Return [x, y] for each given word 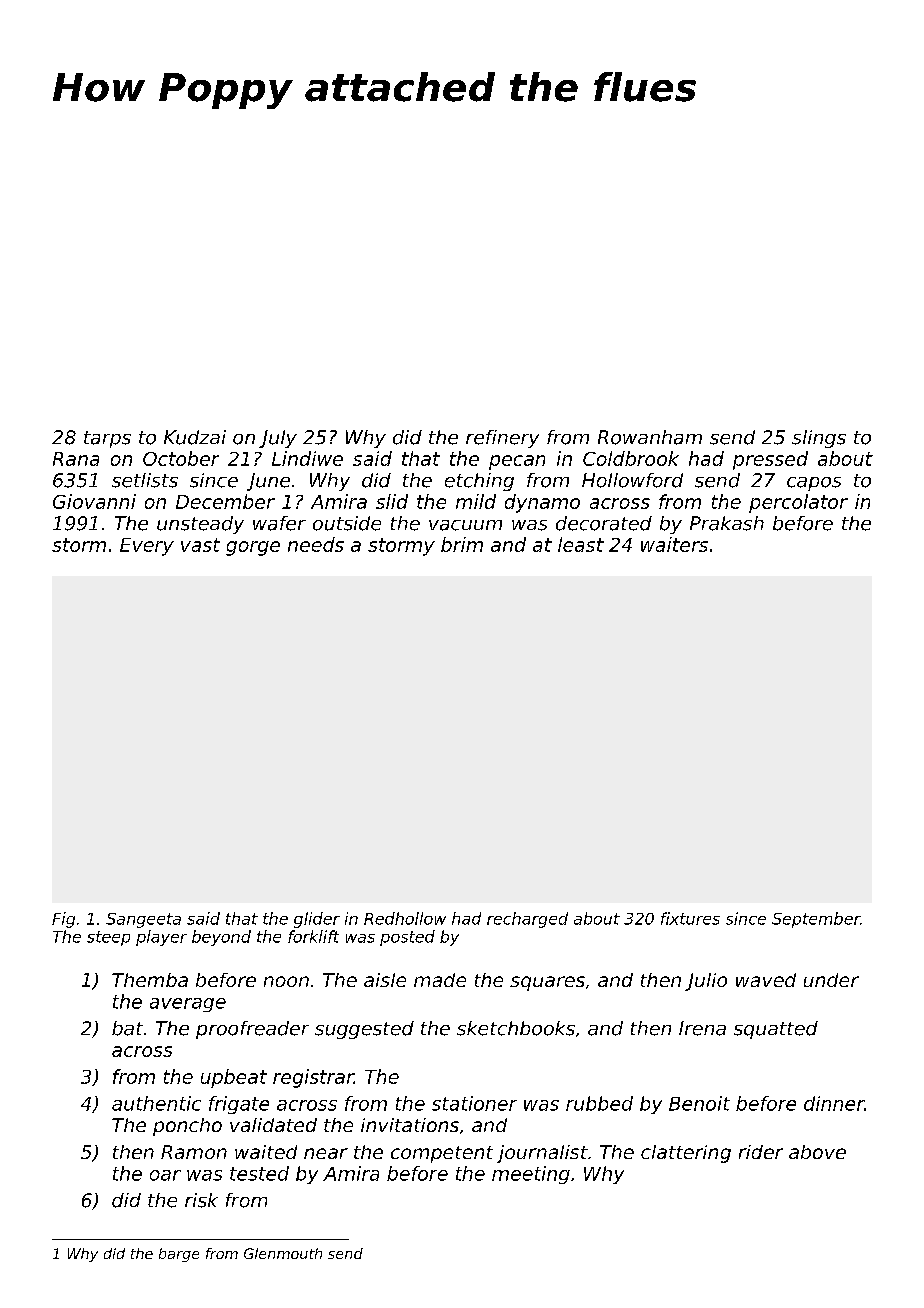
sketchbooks [516, 1028]
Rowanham [650, 437]
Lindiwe [307, 458]
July [278, 439]
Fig [63, 920]
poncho [187, 1127]
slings [819, 439]
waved [766, 980]
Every [147, 547]
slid [392, 501]
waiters [674, 544]
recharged [527, 920]
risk [201, 1200]
